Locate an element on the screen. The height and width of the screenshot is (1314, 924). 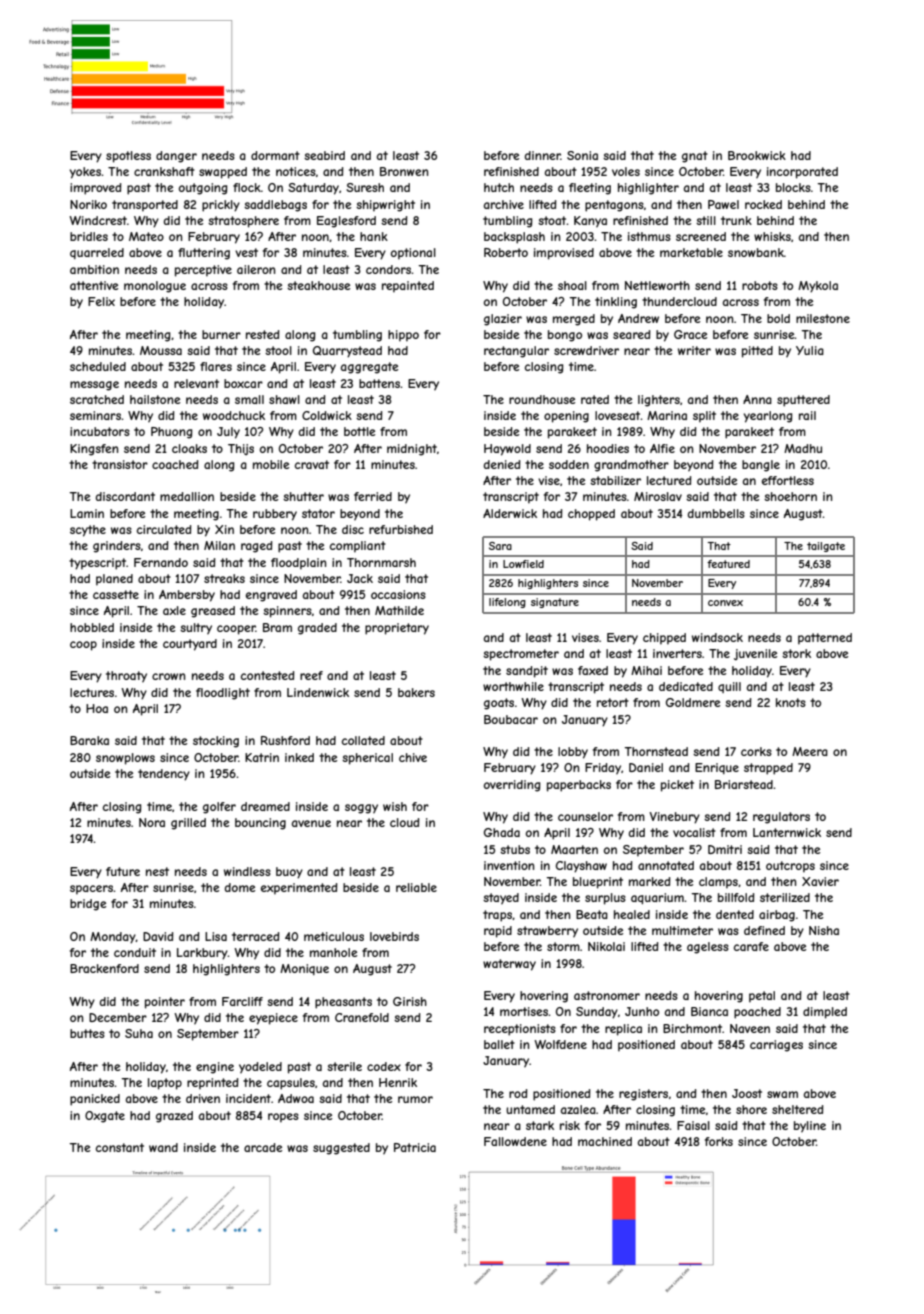
wand is located at coordinates (163, 1147).
